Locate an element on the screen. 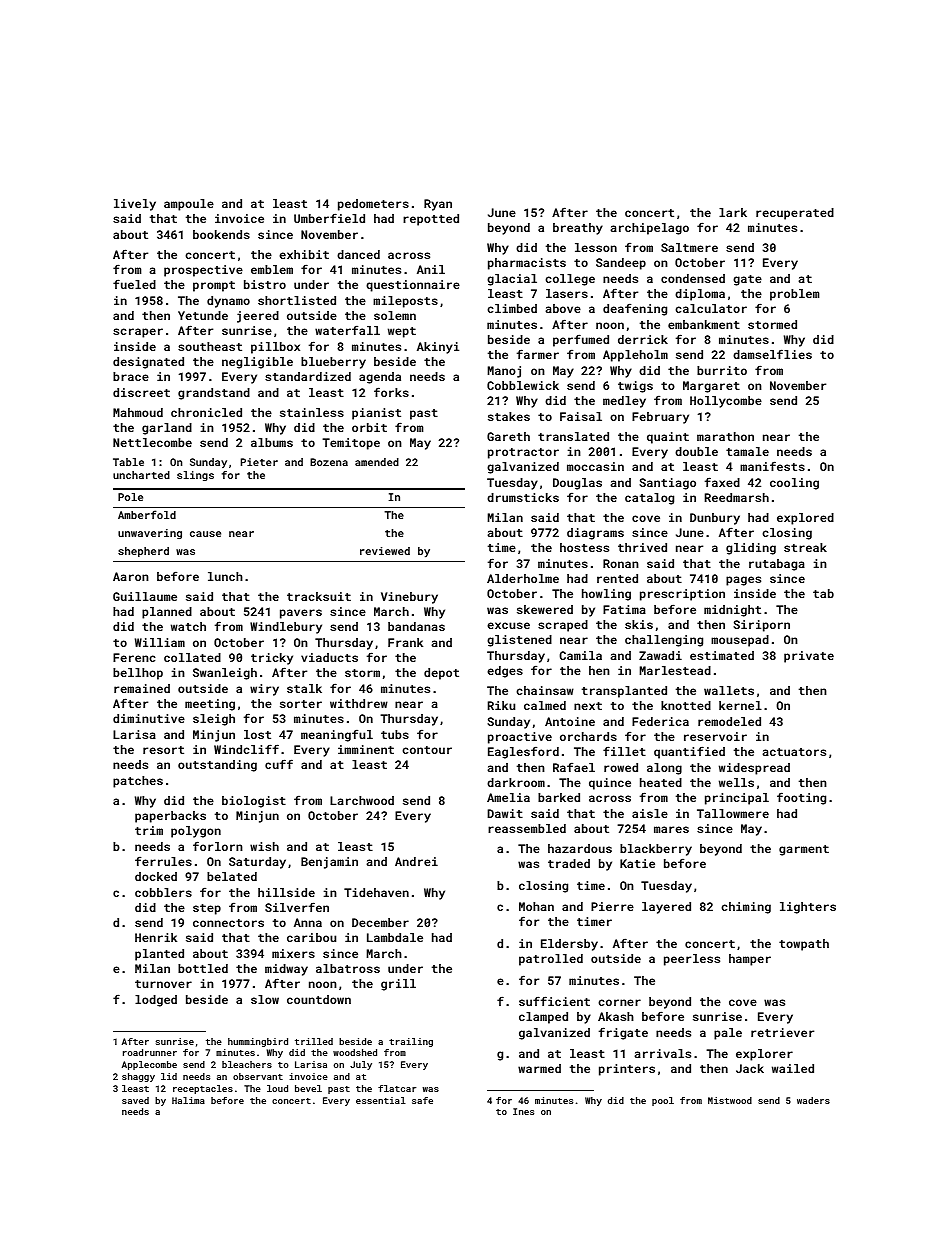 This screenshot has height=1233, width=952. slings is located at coordinates (195, 476).
